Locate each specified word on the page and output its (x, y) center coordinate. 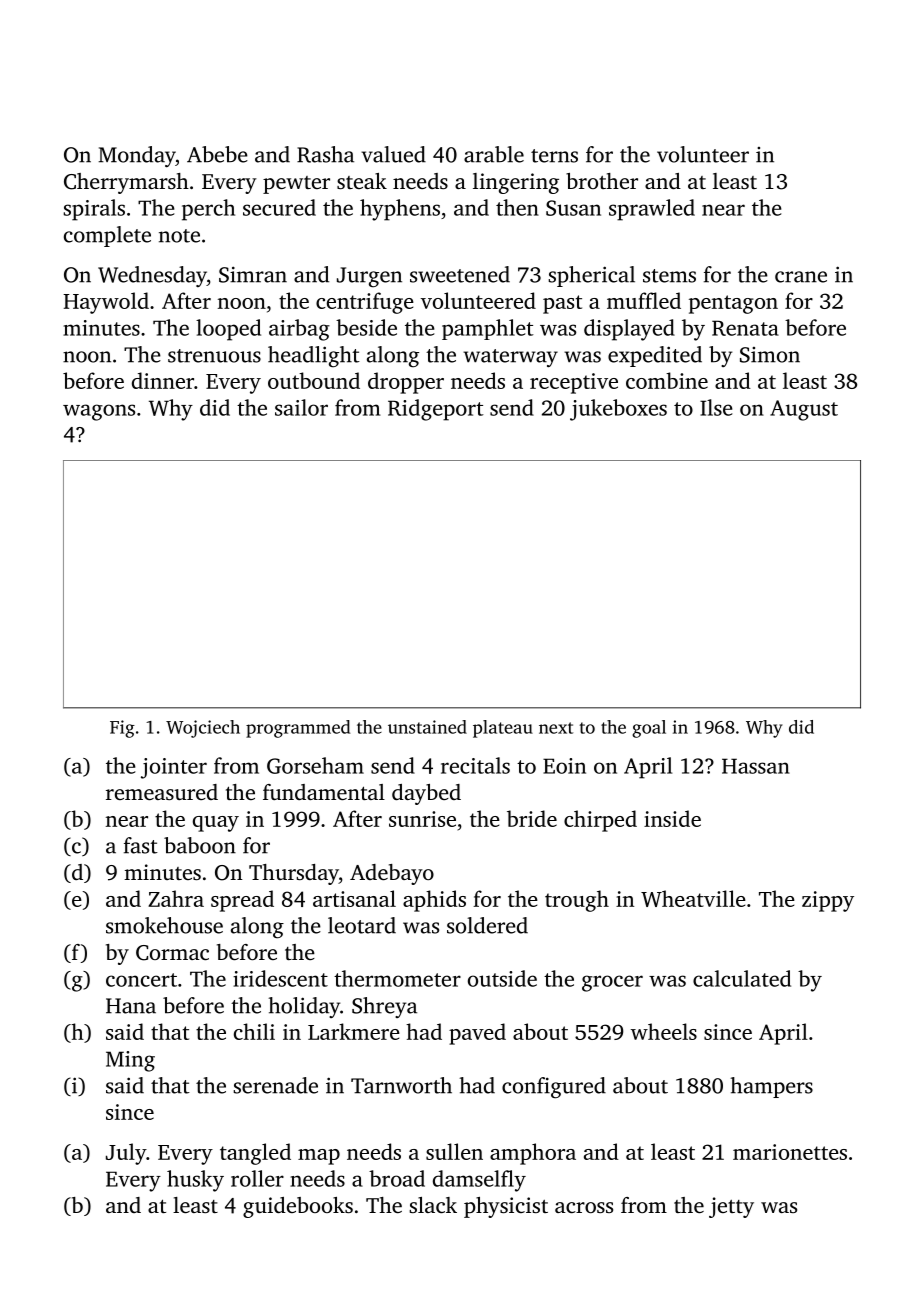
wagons (99, 412)
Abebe (217, 154)
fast (141, 845)
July (126, 1154)
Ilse (716, 407)
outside (502, 978)
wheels (664, 1031)
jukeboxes (618, 410)
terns (554, 156)
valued (393, 154)
